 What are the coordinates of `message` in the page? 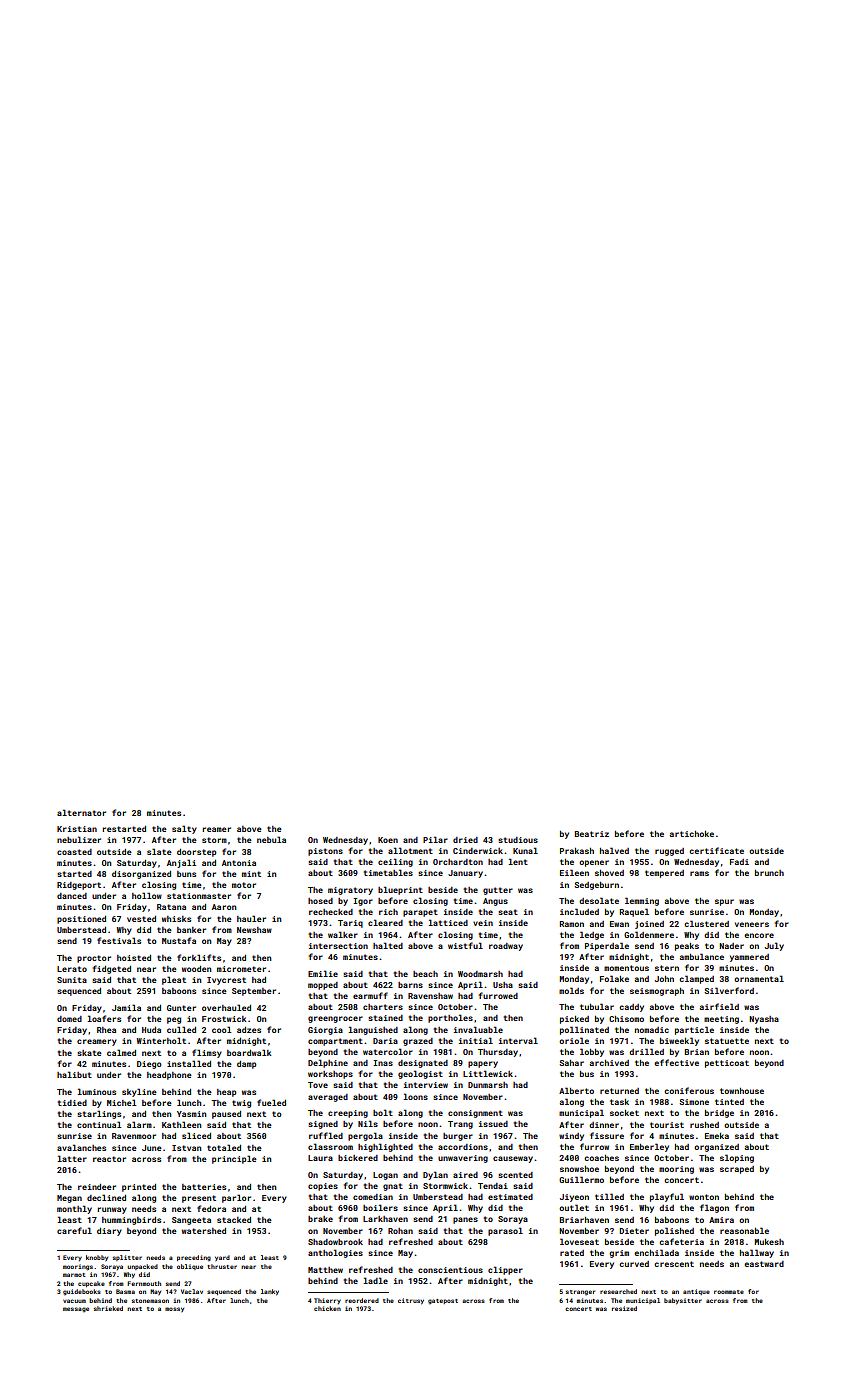 It's located at (76, 1310).
